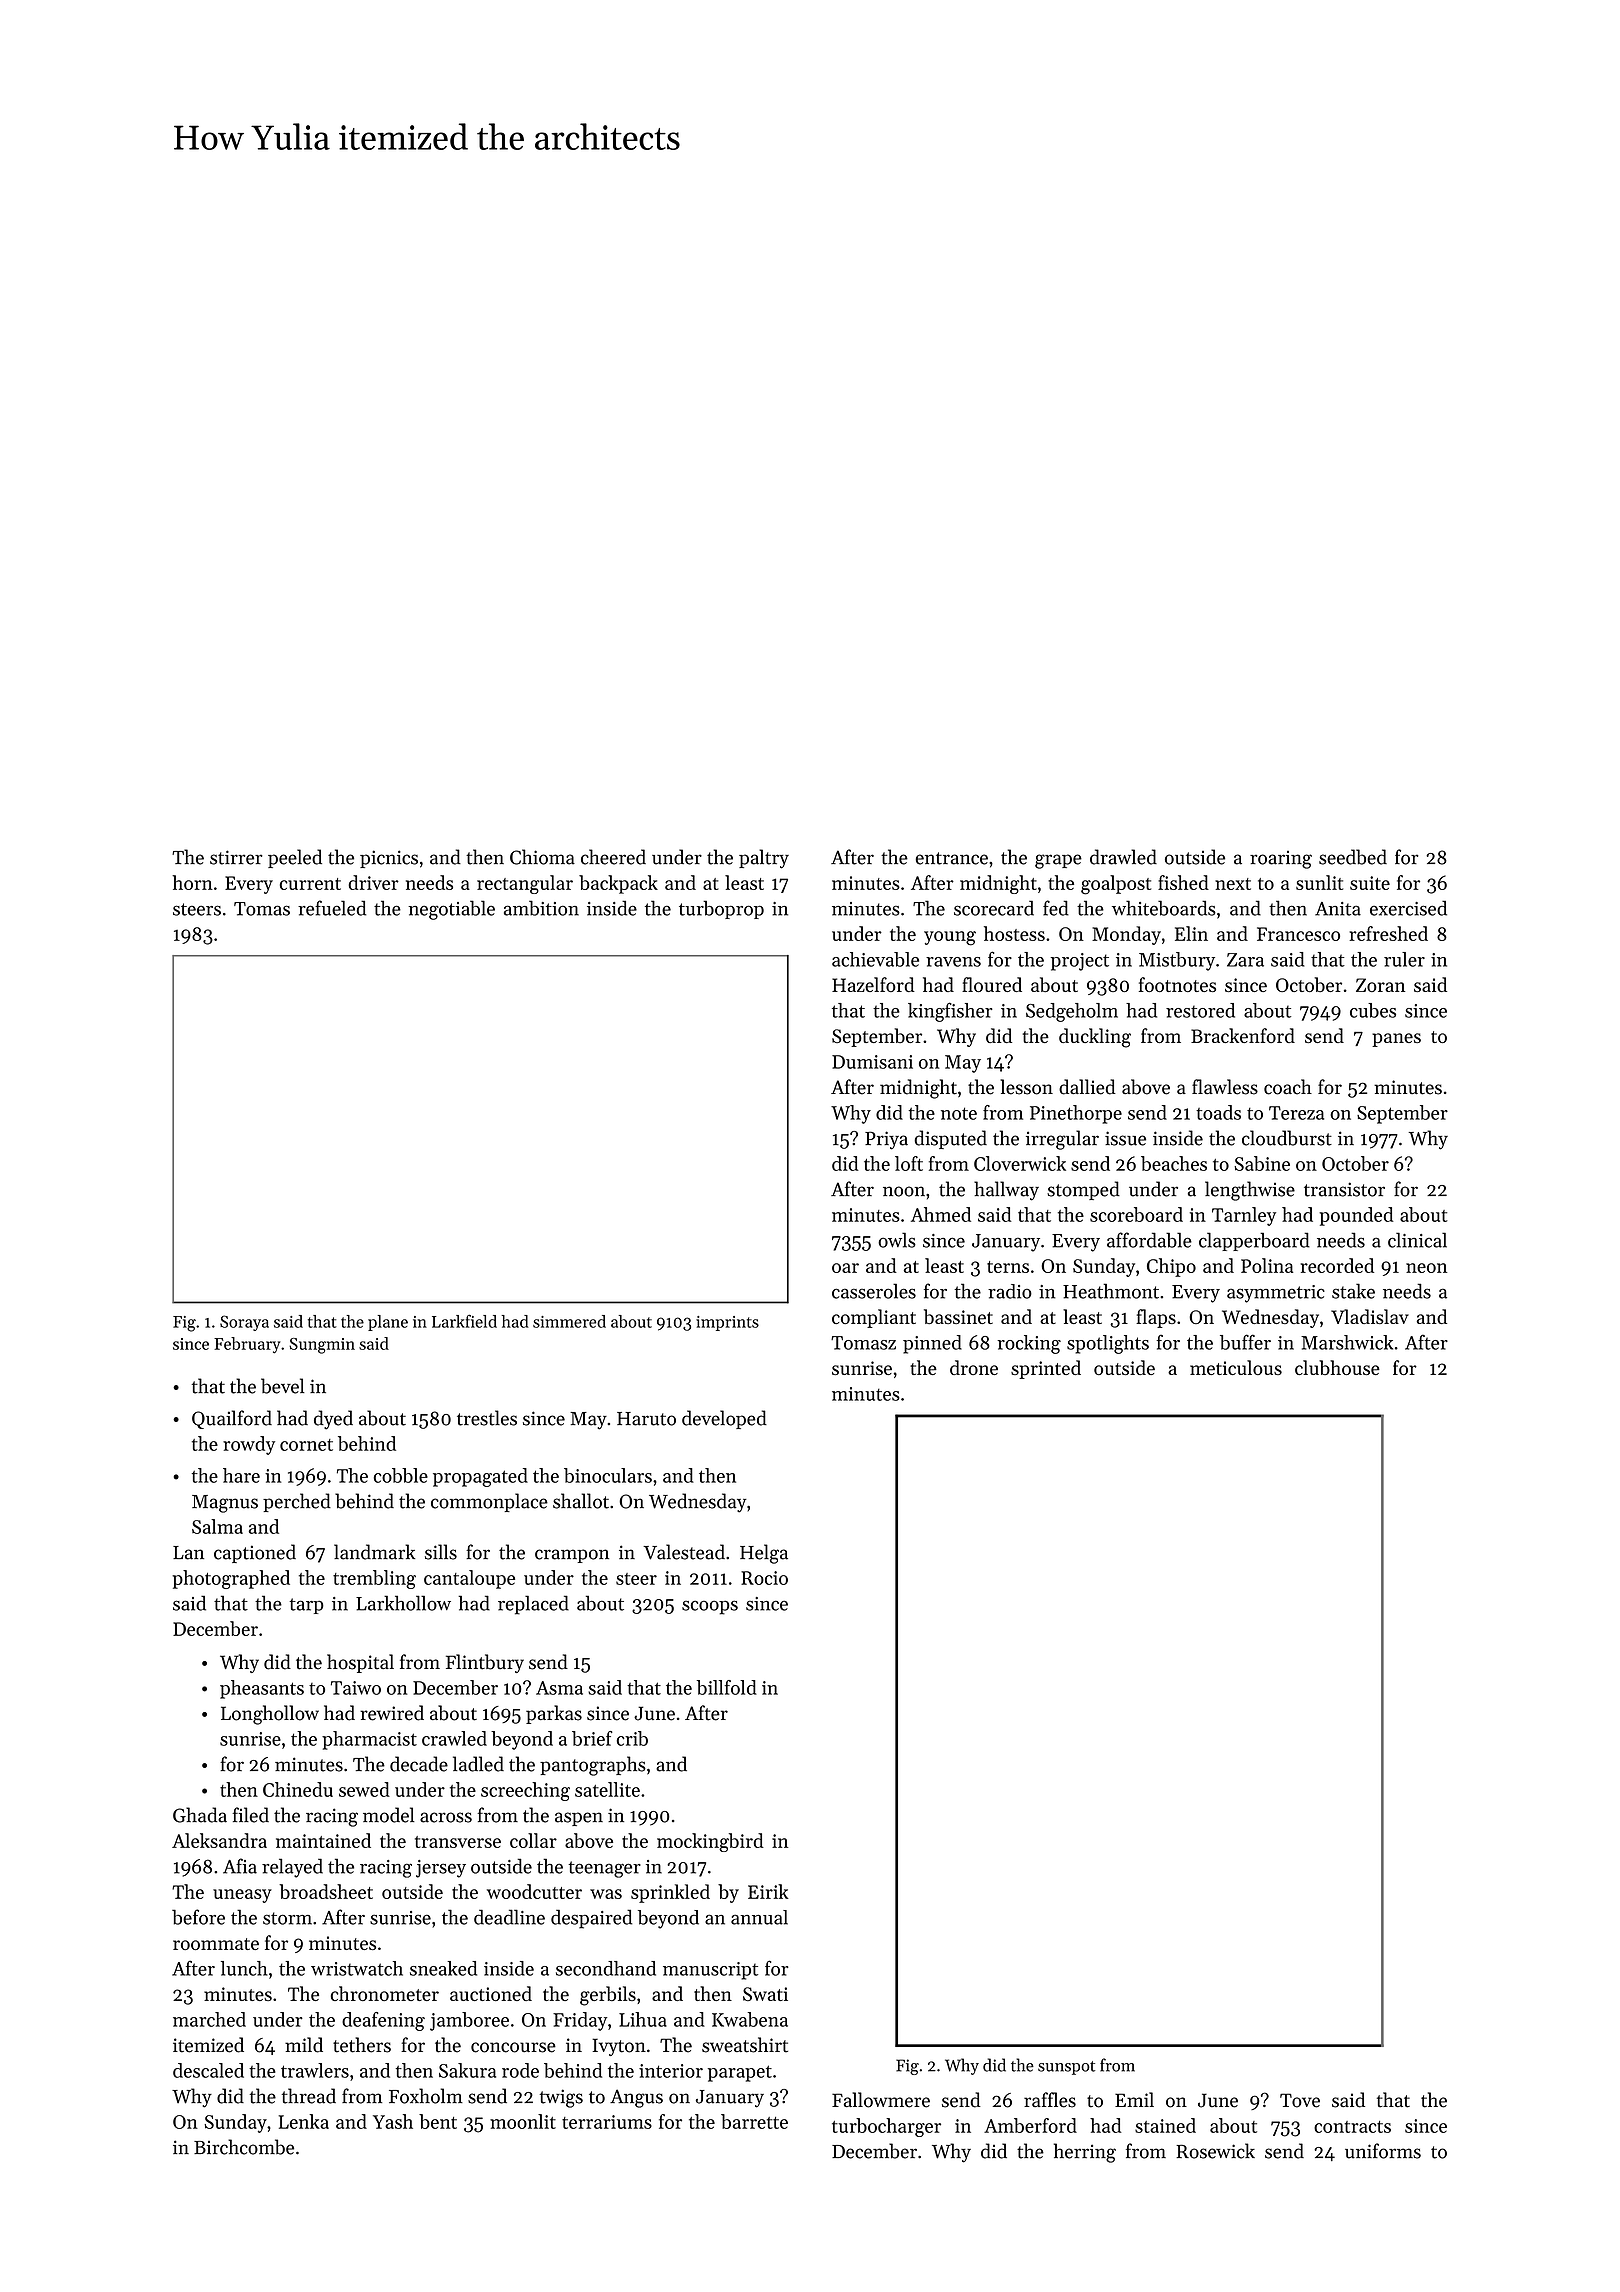 The width and height of the screenshot is (1620, 2292). Describe the element at coordinates (1296, 1113) in the screenshot. I see `Tereza` at that location.
